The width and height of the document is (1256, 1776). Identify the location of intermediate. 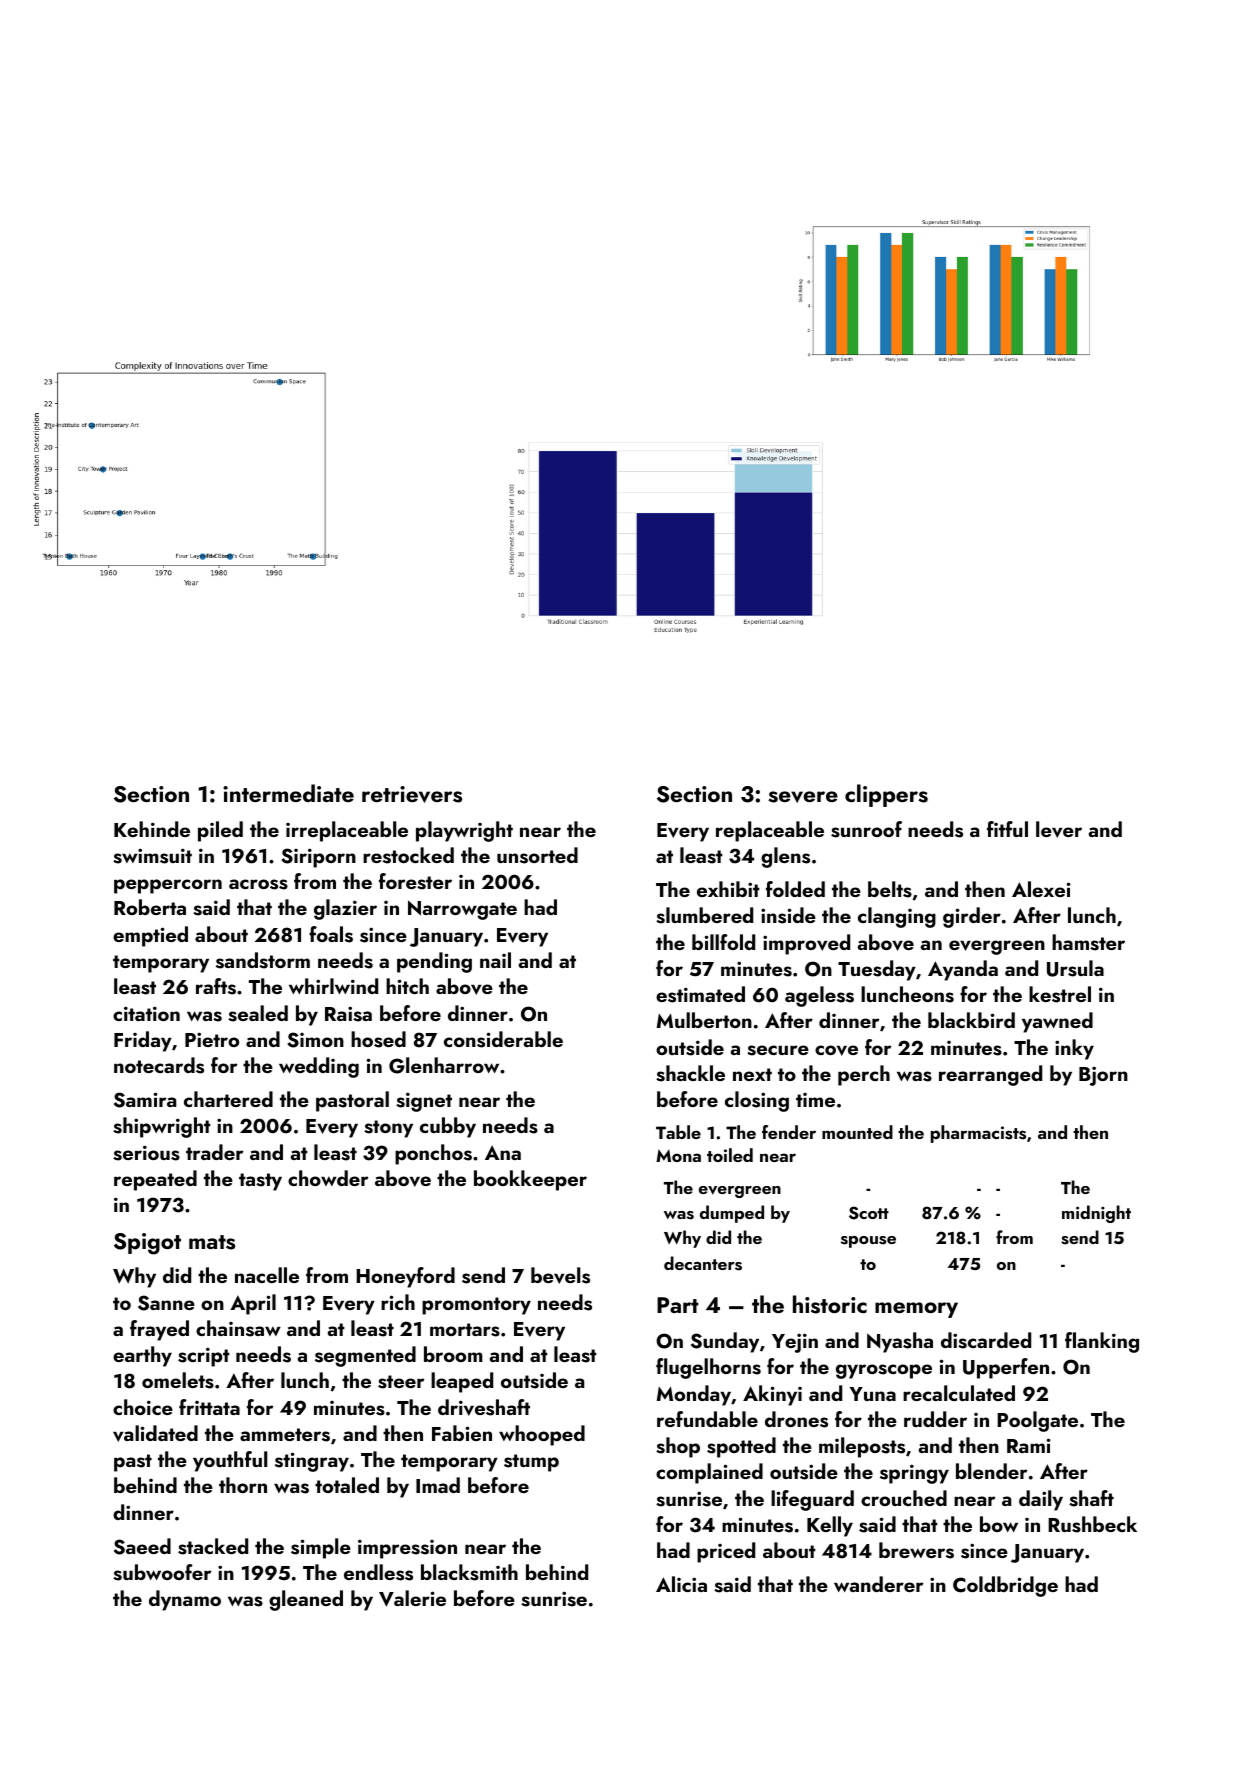
(288, 793).
